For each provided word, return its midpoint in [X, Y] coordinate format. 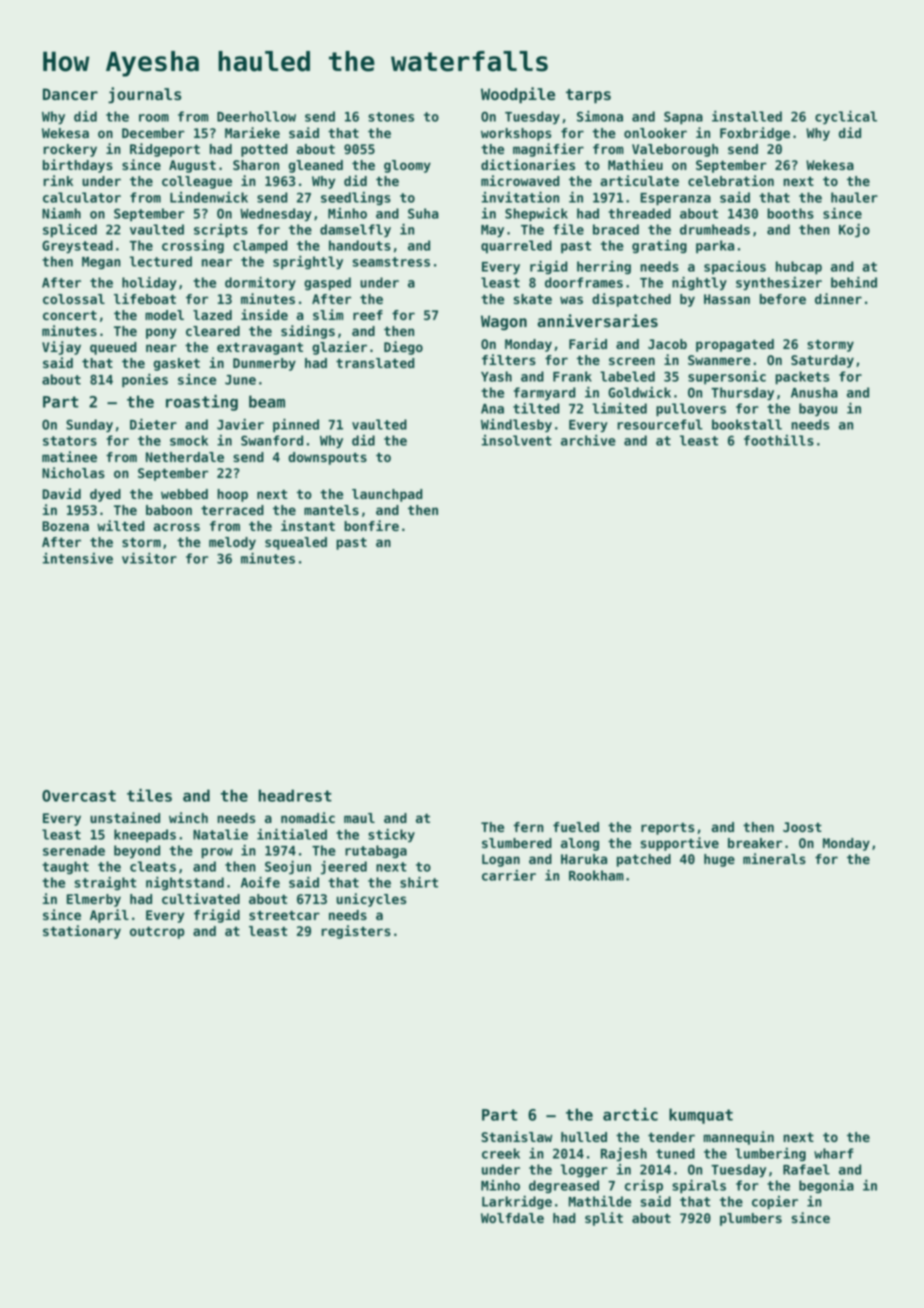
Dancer [70, 94]
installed [747, 116]
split [604, 1219]
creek [501, 1153]
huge [719, 860]
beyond [137, 852]
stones [391, 117]
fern [528, 827]
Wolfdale [512, 1218]
